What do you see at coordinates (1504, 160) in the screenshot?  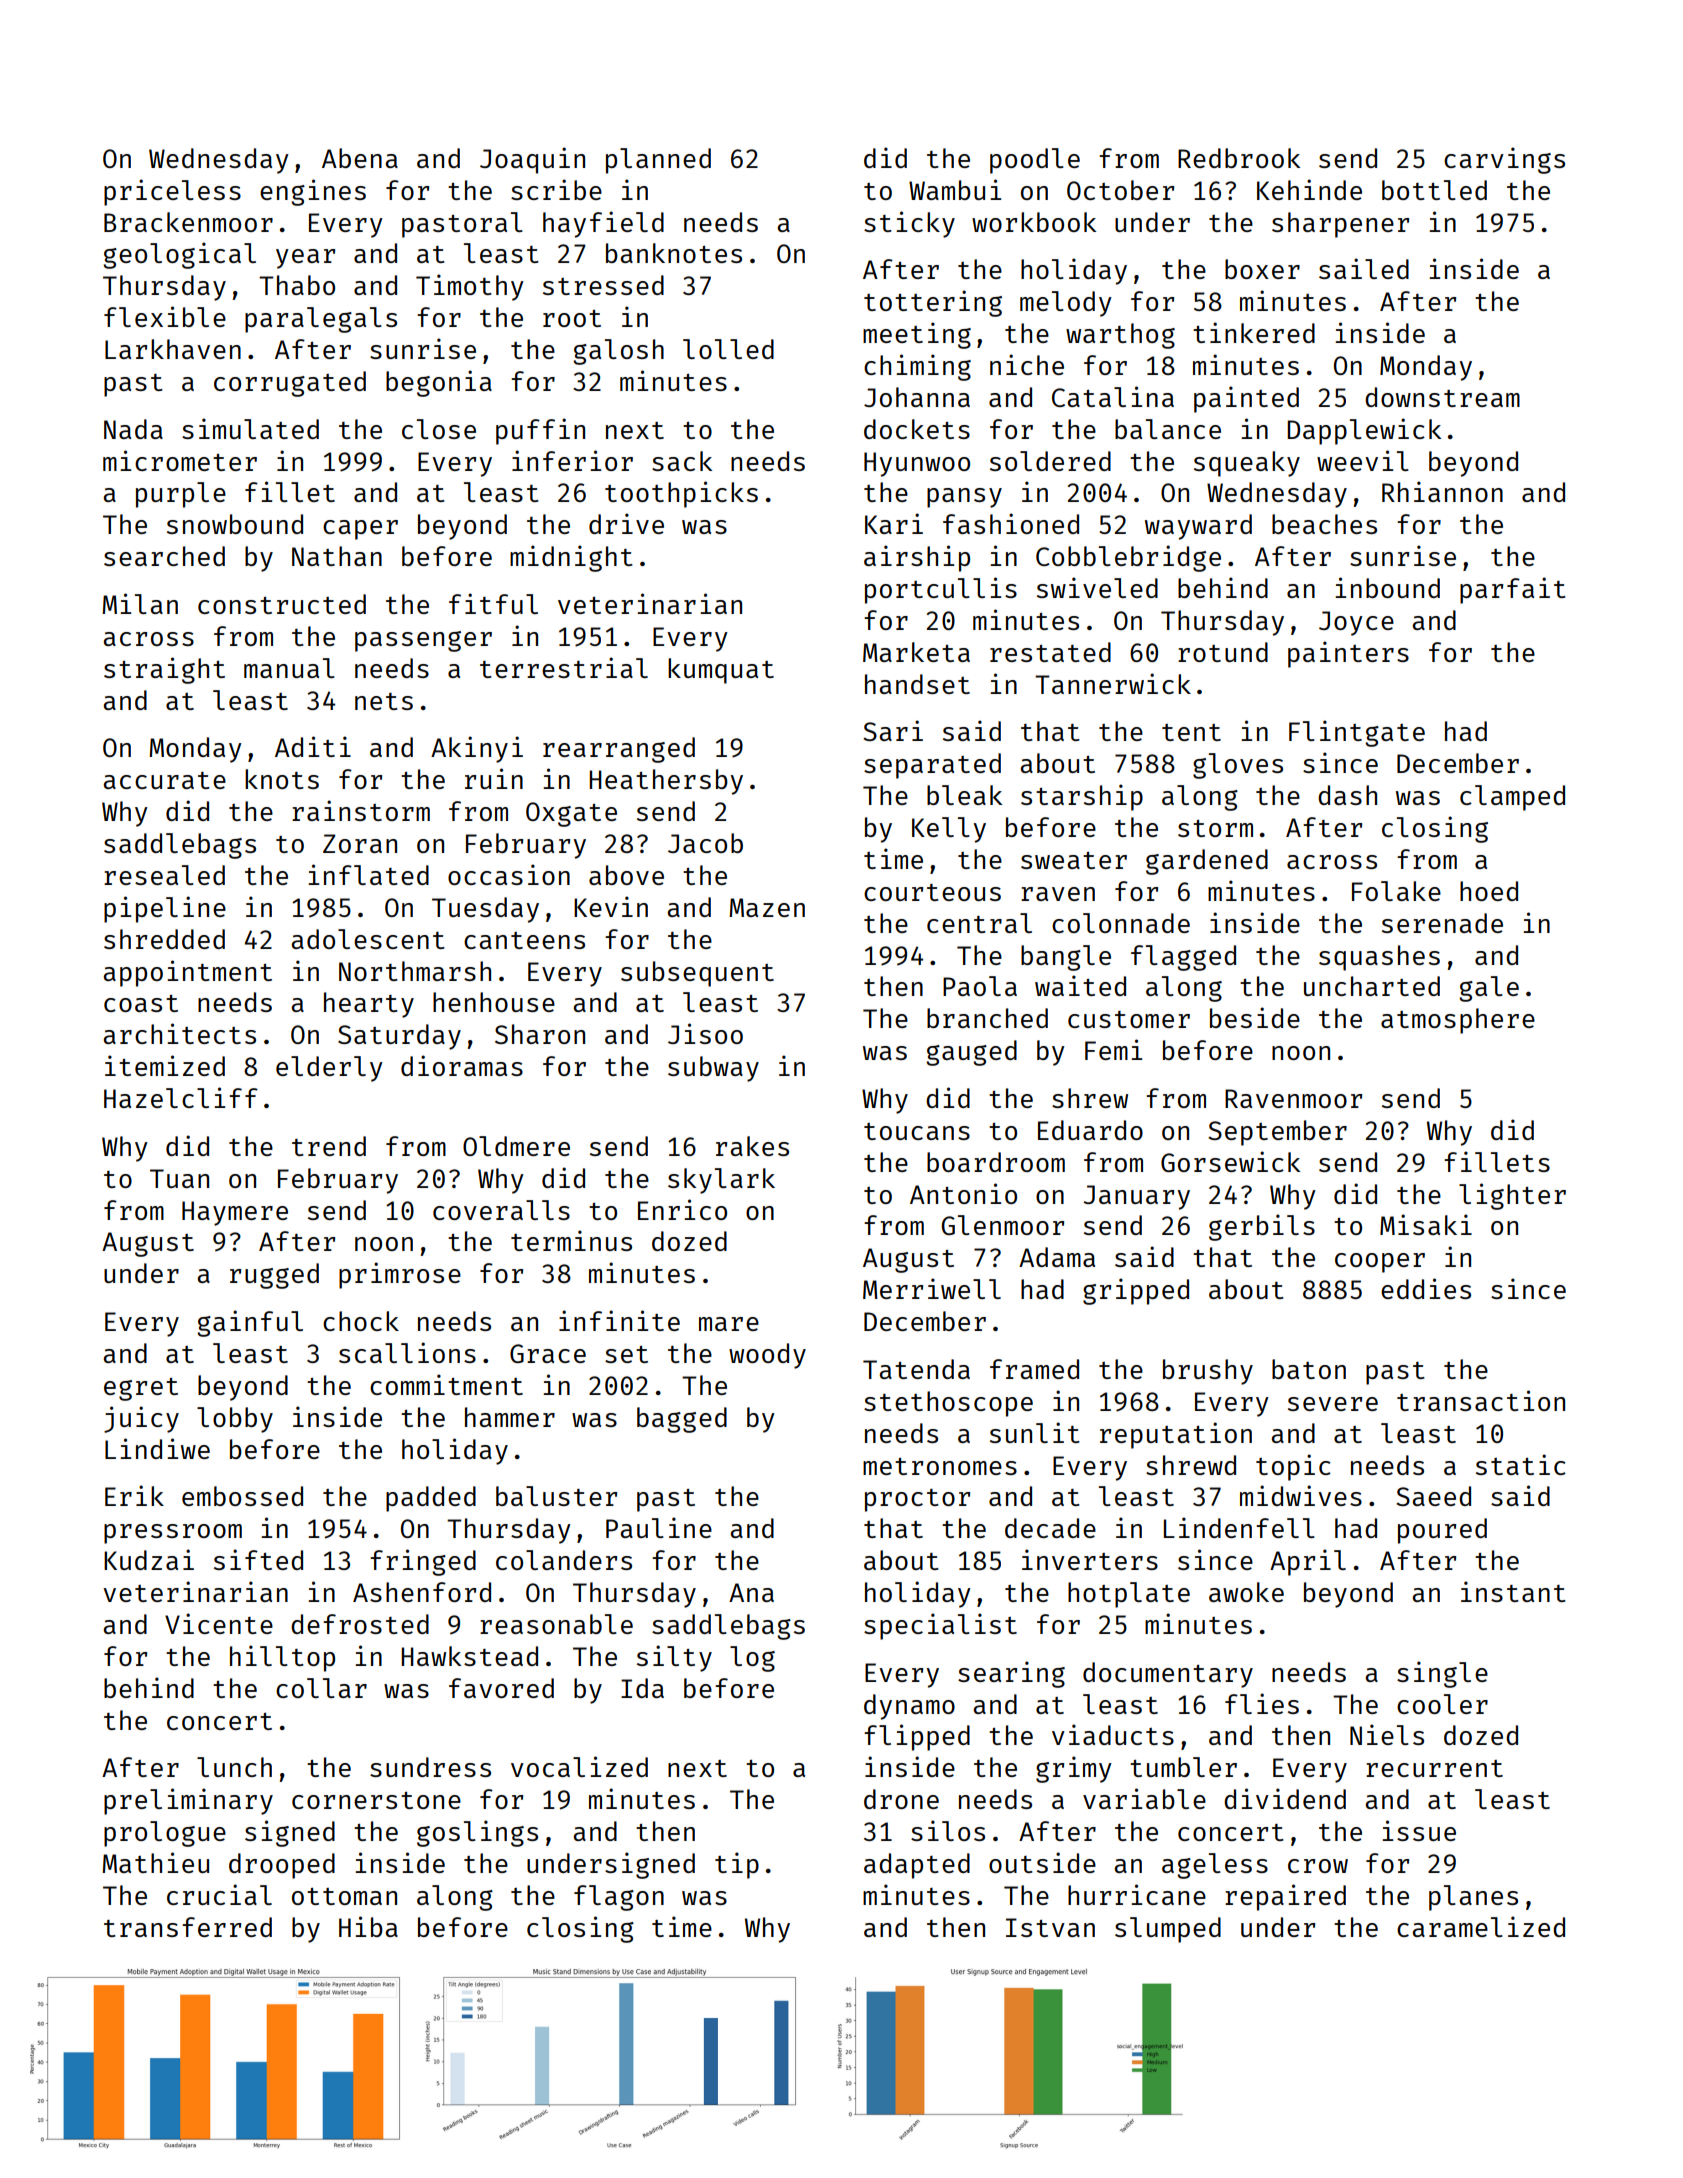 I see `carvings` at bounding box center [1504, 160].
